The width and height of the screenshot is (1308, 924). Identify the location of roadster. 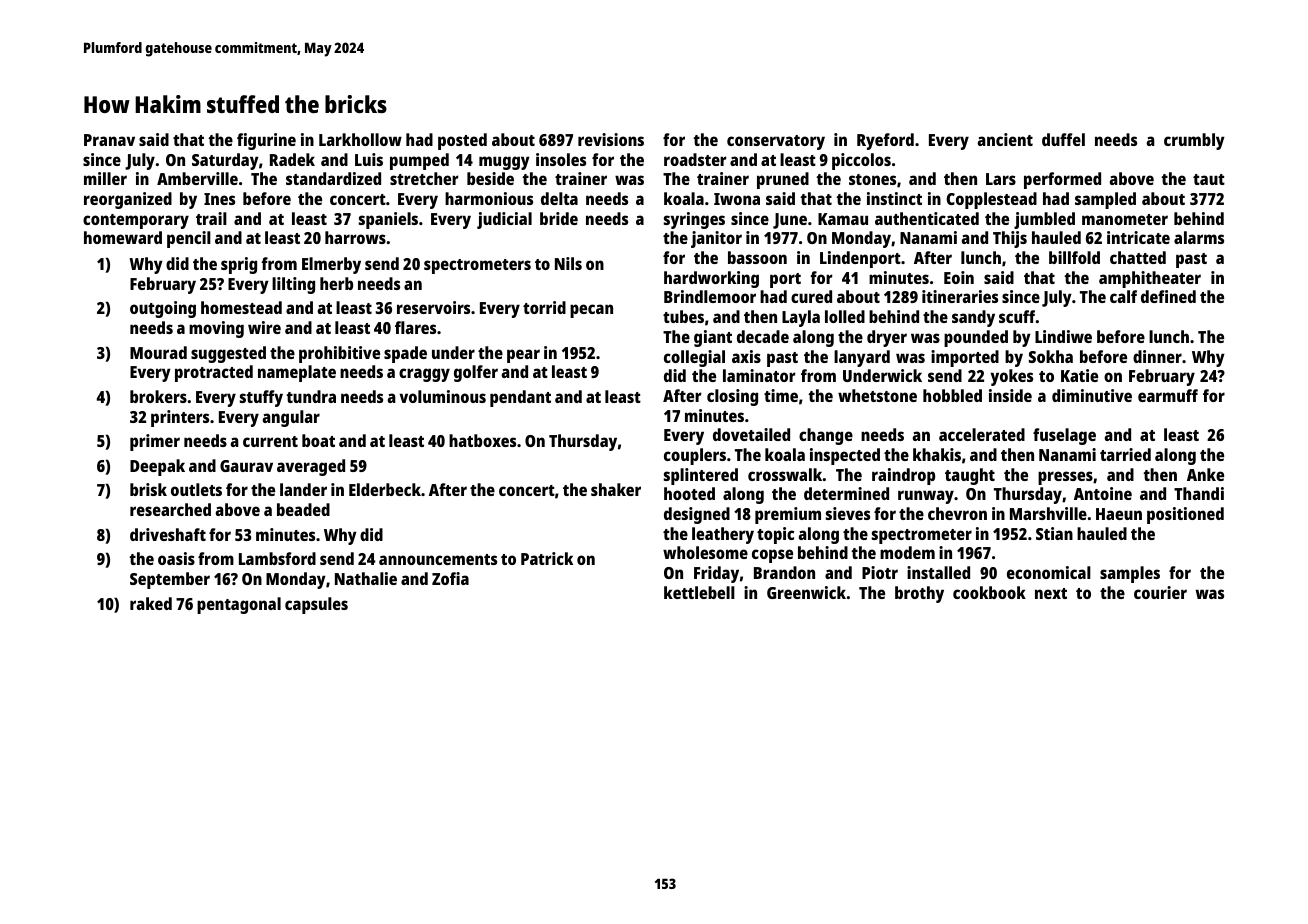
(695, 159).
